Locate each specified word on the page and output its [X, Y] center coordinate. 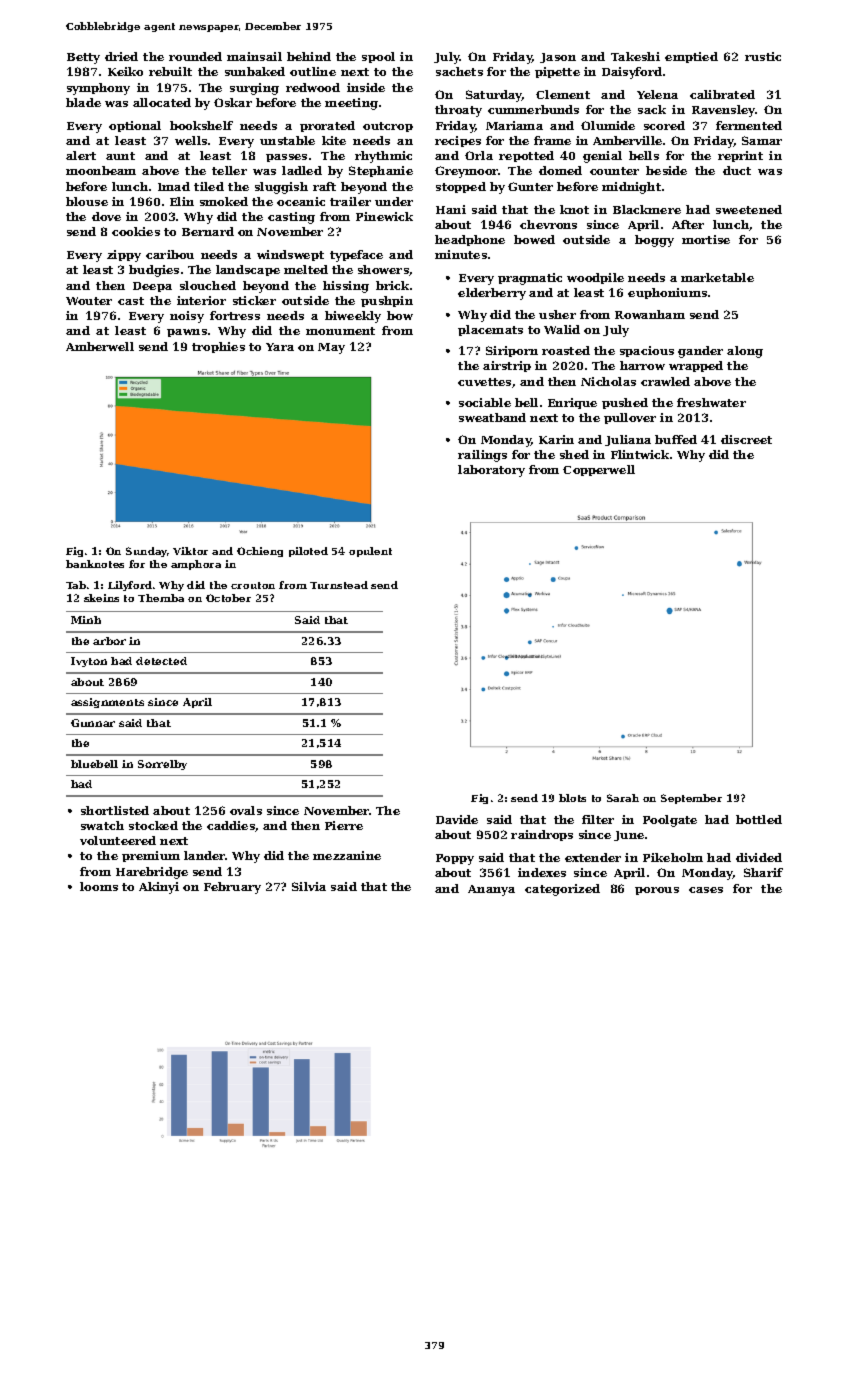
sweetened [749, 209]
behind [309, 56]
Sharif [763, 872]
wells [191, 140]
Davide [457, 819]
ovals [246, 810]
